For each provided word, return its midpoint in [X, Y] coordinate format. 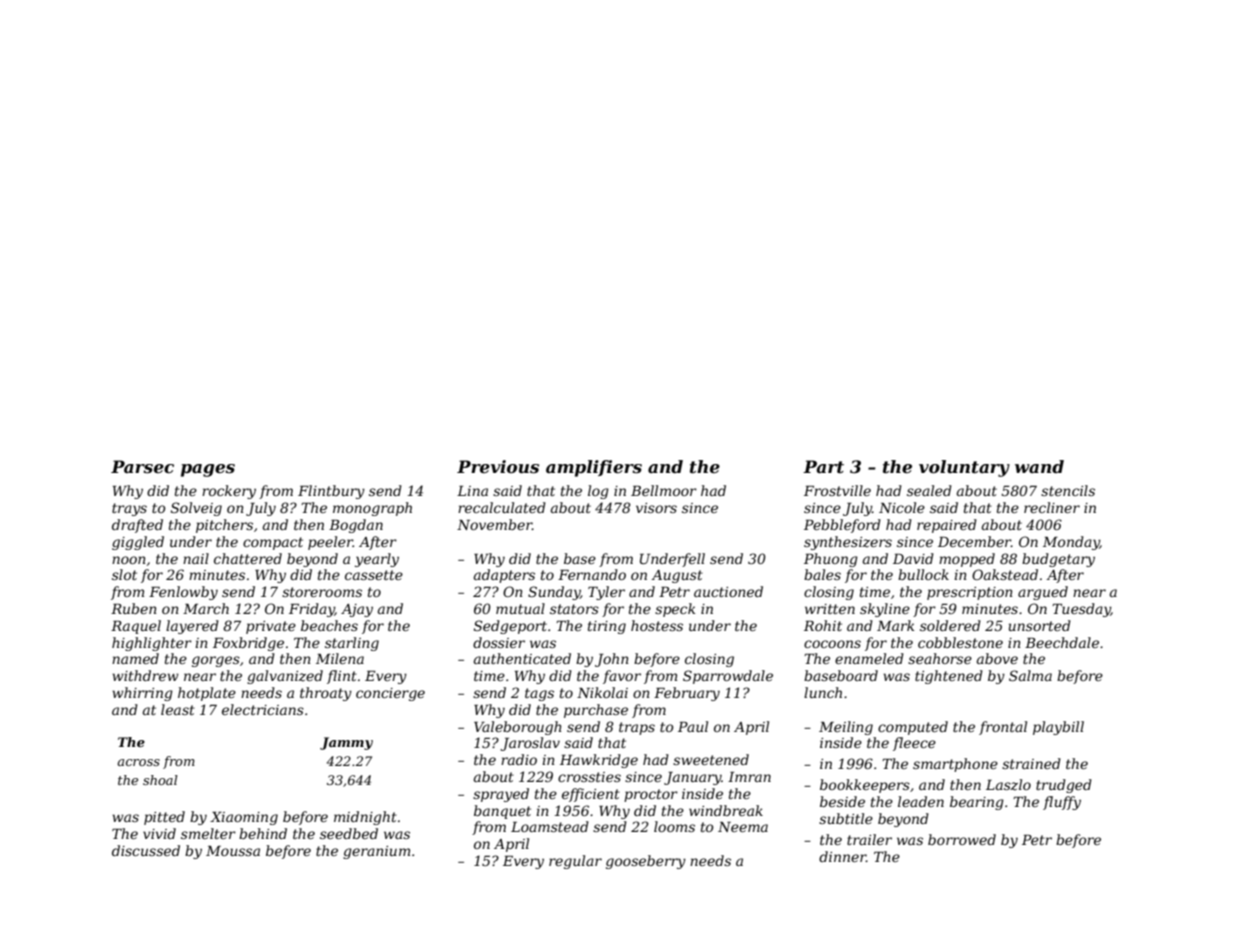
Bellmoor [664, 490]
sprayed [501, 795]
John [612, 660]
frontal [1003, 728]
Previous [498, 466]
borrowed [962, 839]
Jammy [346, 743]
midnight [365, 818]
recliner [1052, 507]
